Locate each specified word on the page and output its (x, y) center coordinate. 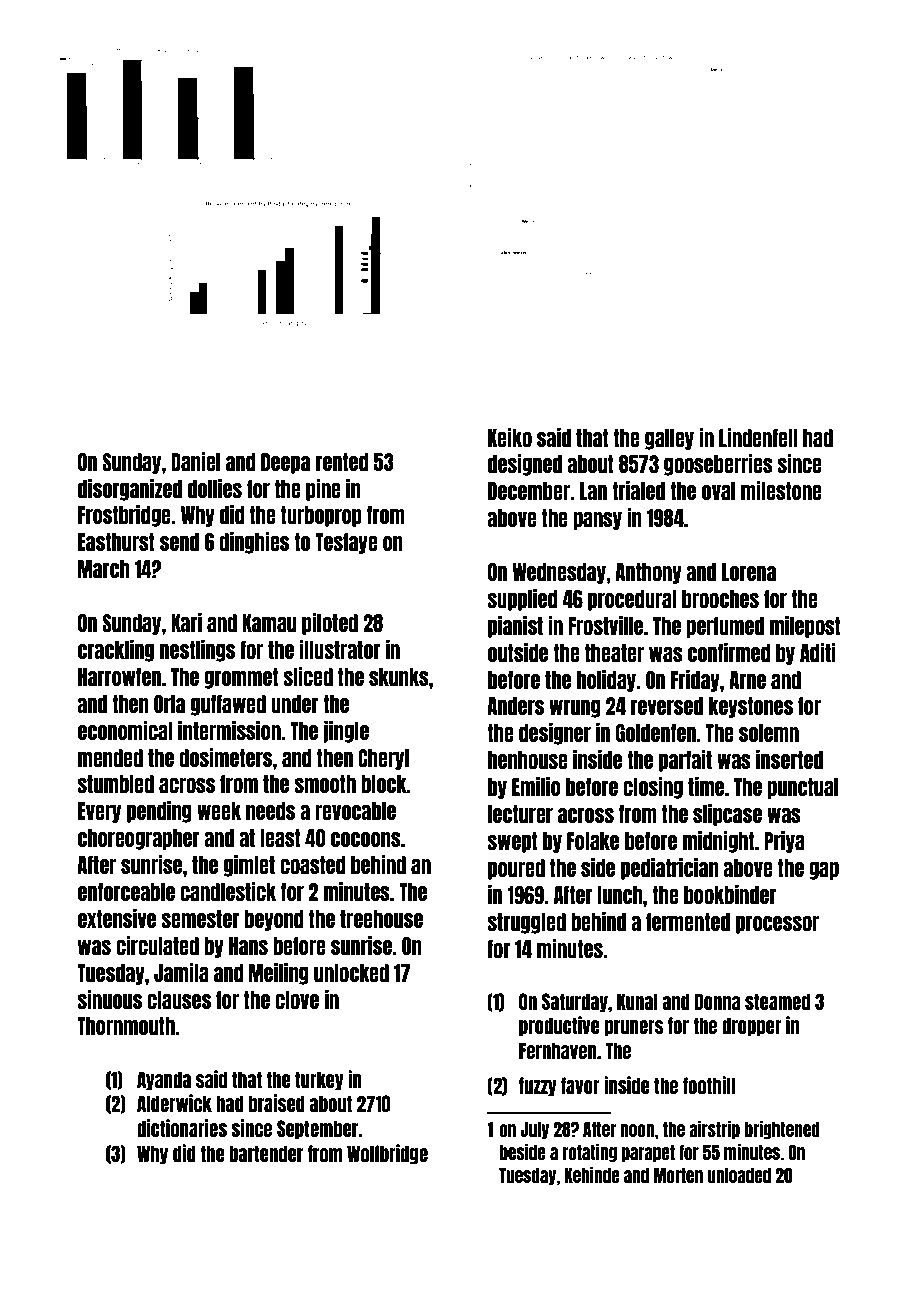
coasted (313, 865)
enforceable (126, 892)
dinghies (254, 543)
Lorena (749, 572)
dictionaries (182, 1128)
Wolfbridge (387, 1154)
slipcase (727, 815)
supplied (522, 600)
